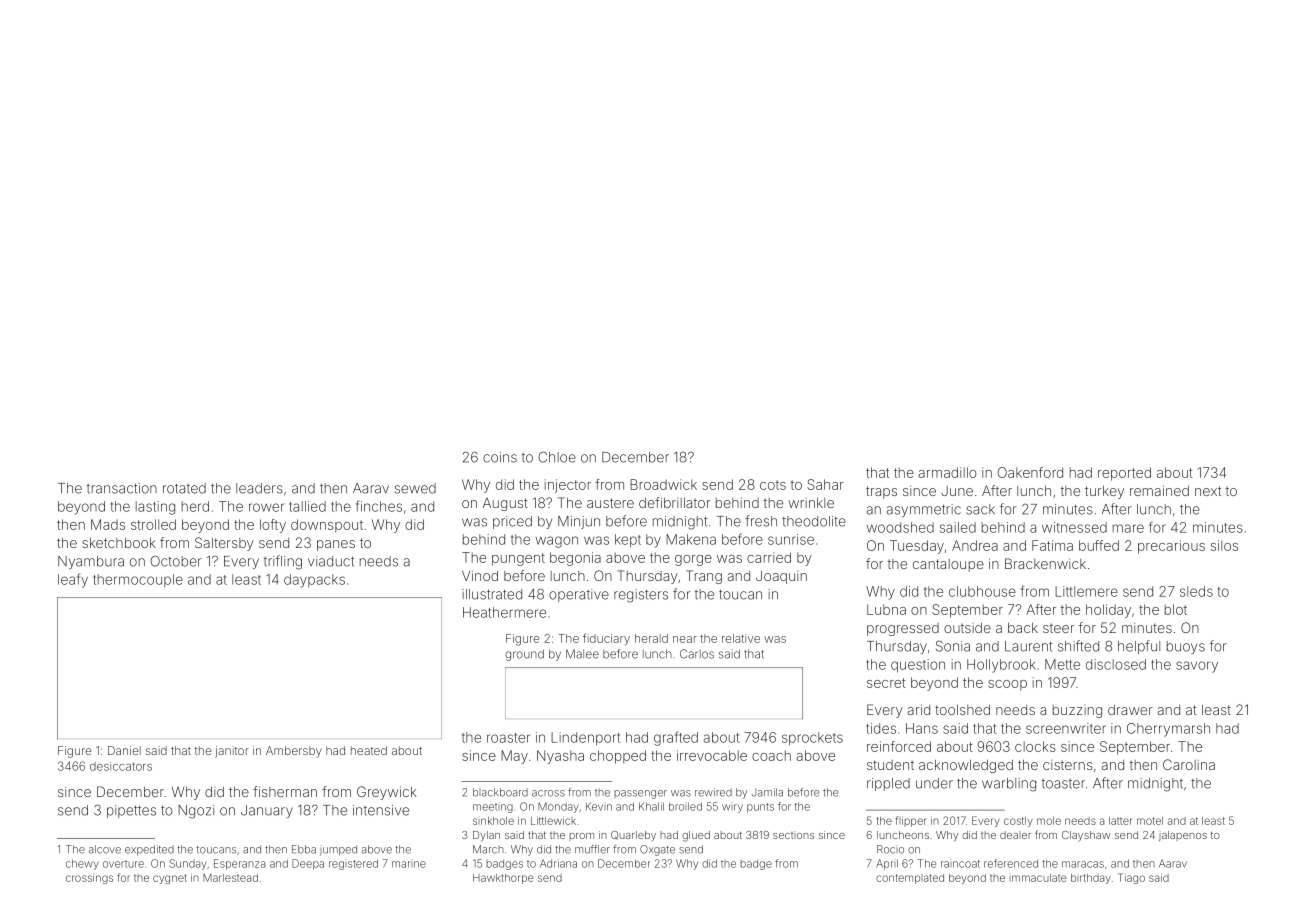 Image resolution: width=1308 pixels, height=924 pixels. I want to click on transaction, so click(122, 488).
